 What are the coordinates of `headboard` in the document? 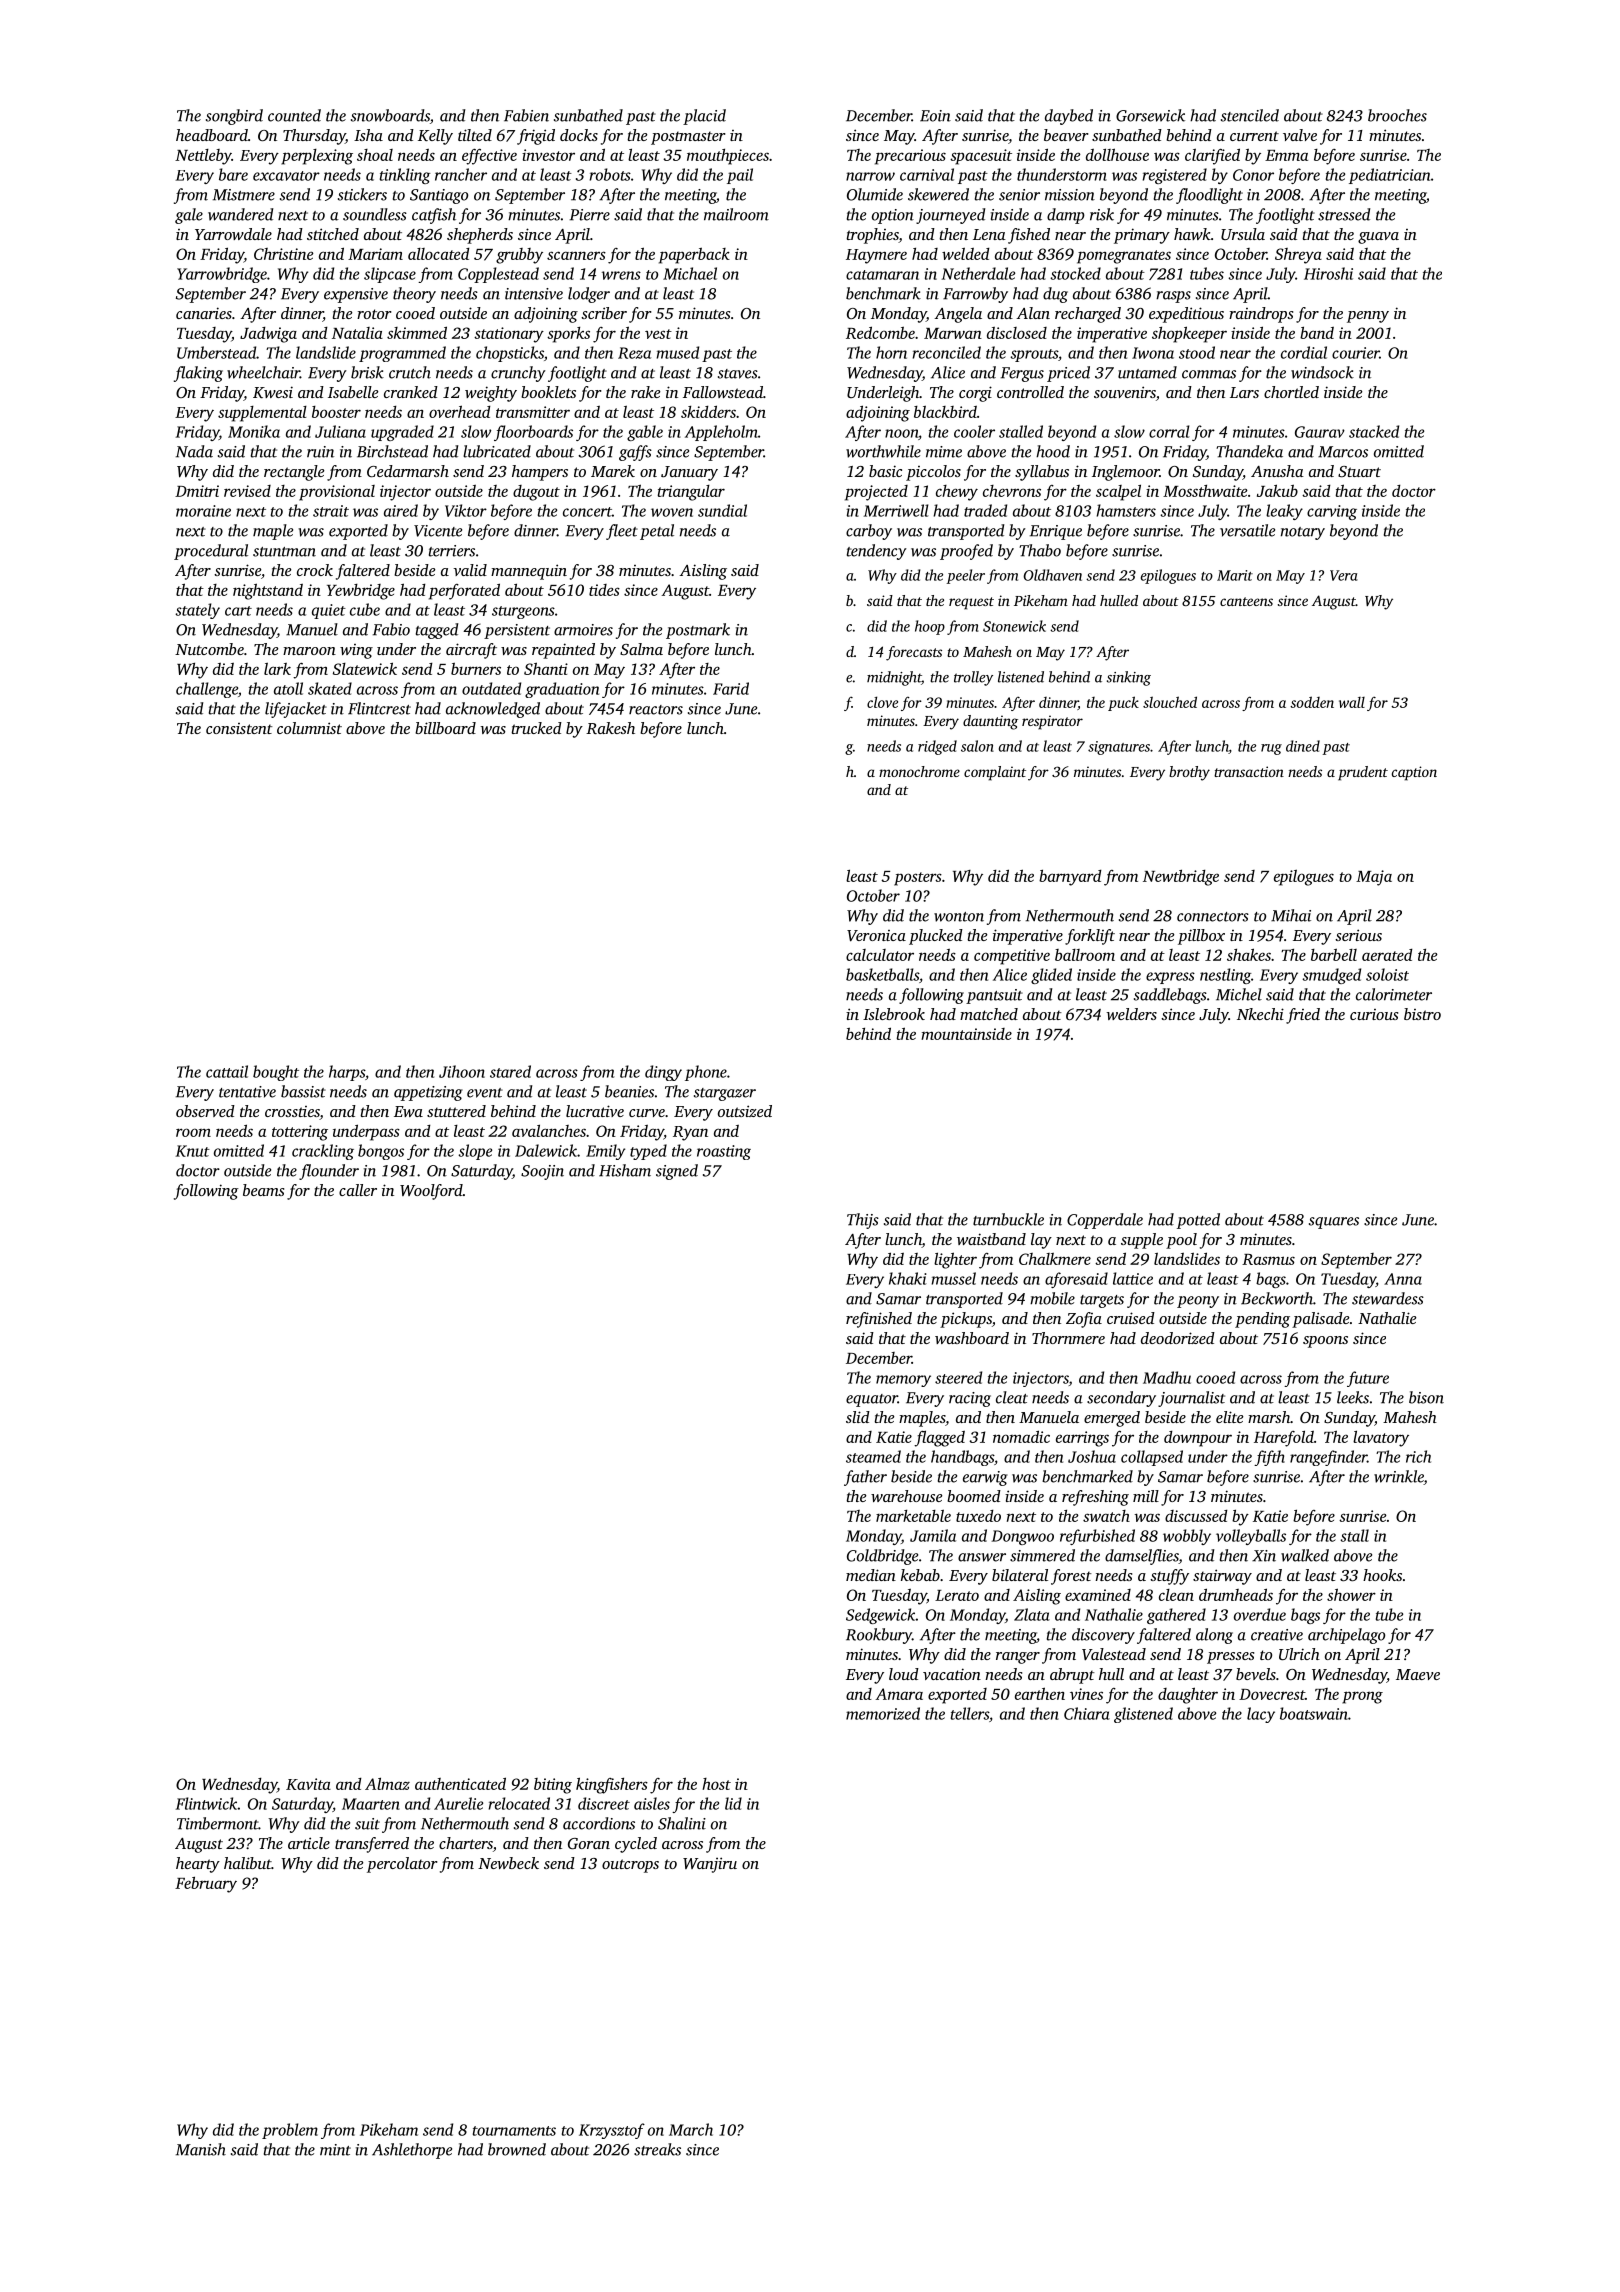 It's located at (212, 135).
